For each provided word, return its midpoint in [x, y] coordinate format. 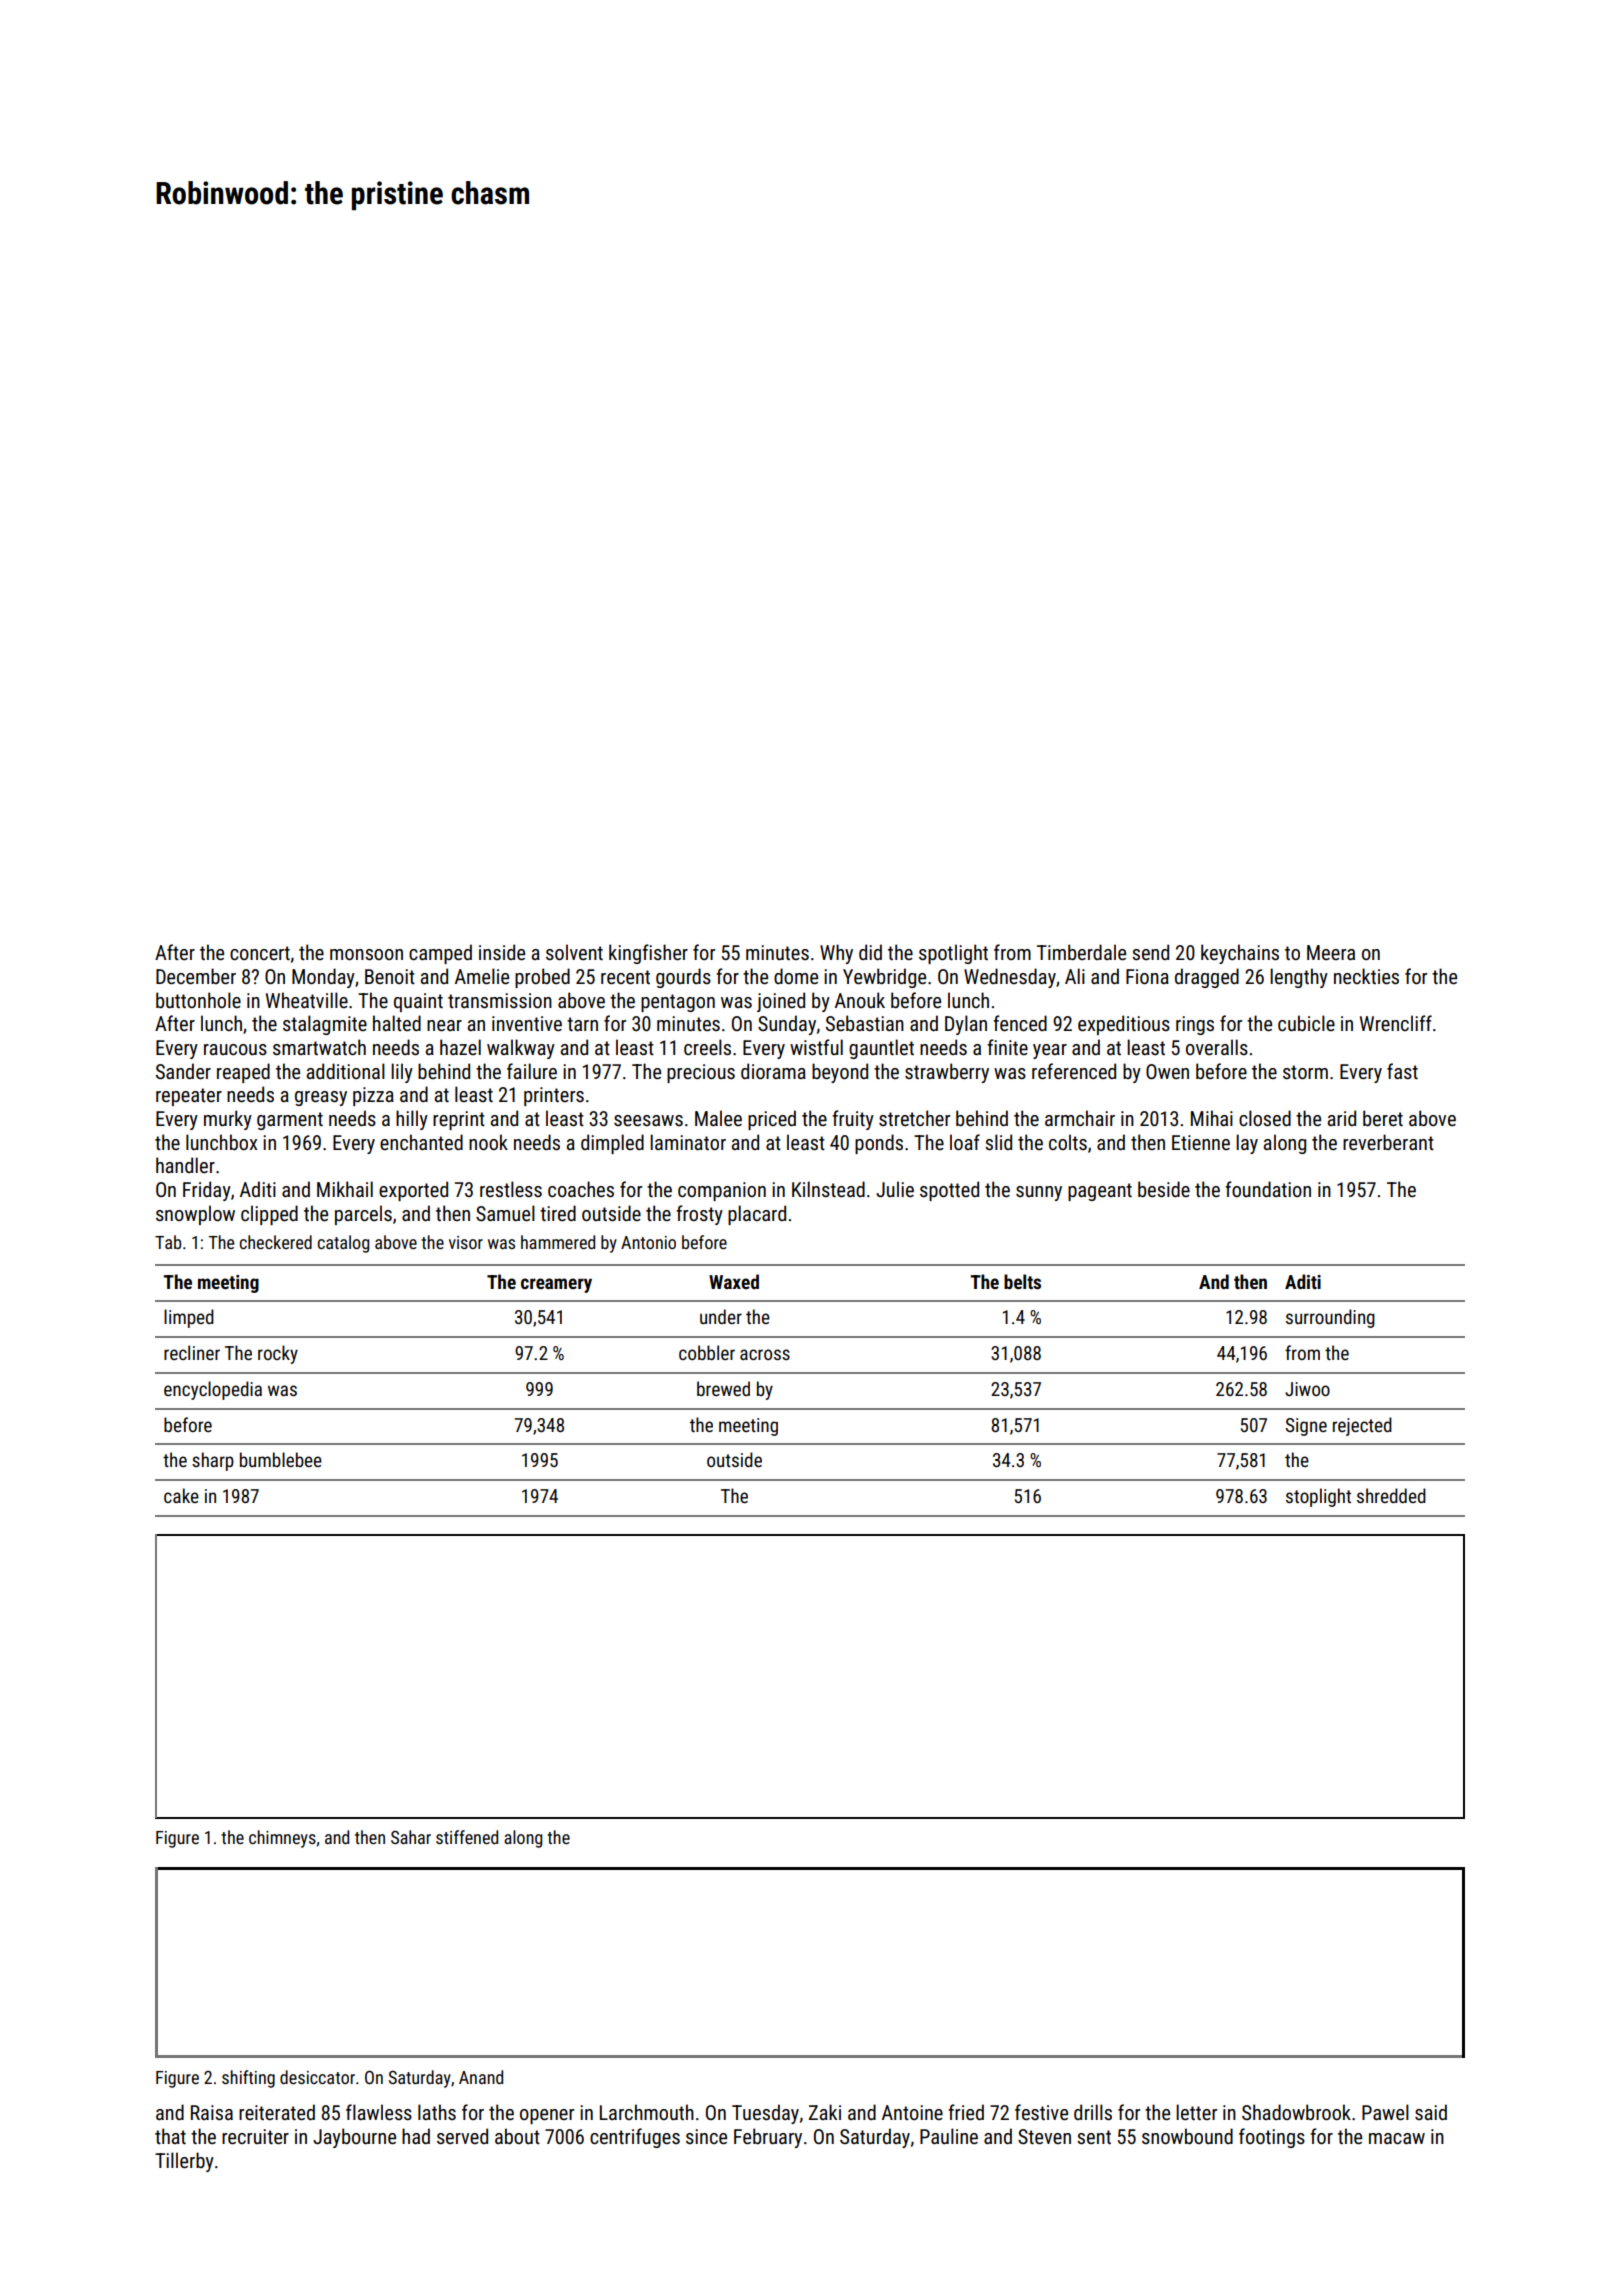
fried [966, 2112]
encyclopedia [213, 1390]
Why [836, 954]
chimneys [282, 1839]
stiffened [467, 1837]
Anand [481, 2077]
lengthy [1299, 978]
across [765, 1354]
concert [260, 953]
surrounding [1330, 1318]
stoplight [1318, 1497]
